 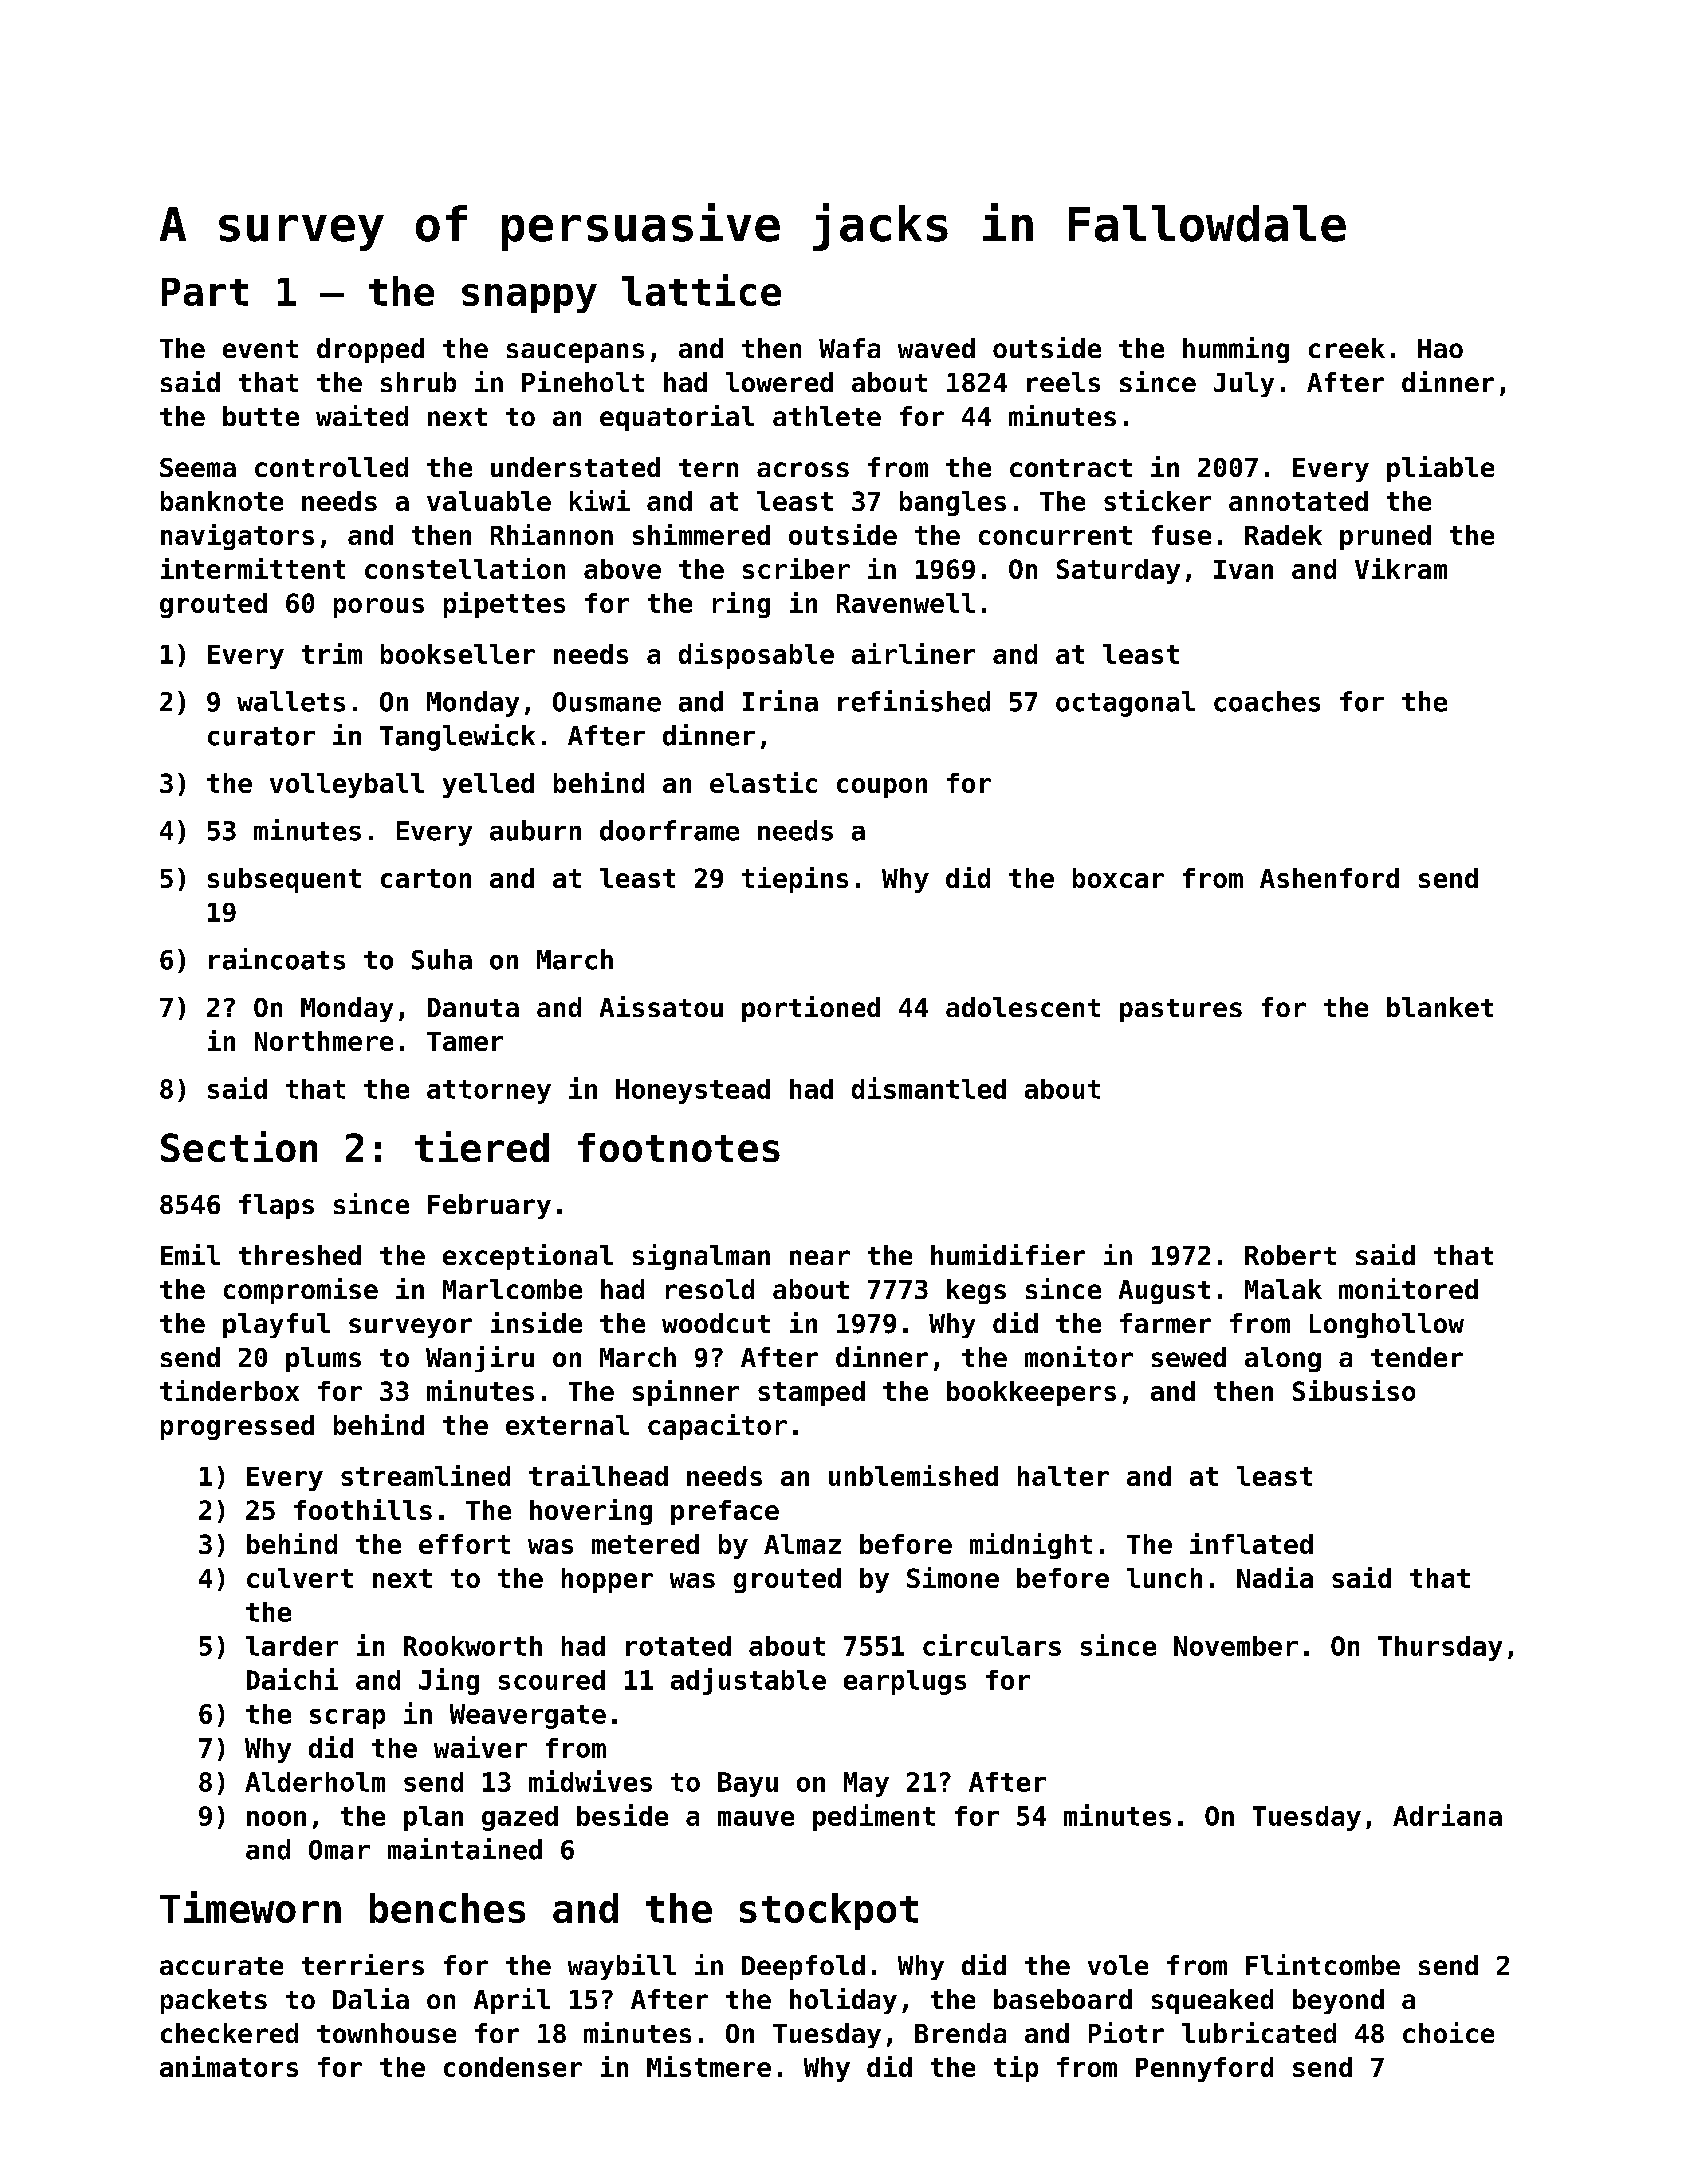 I want to click on Tamer, so click(x=465, y=1041).
